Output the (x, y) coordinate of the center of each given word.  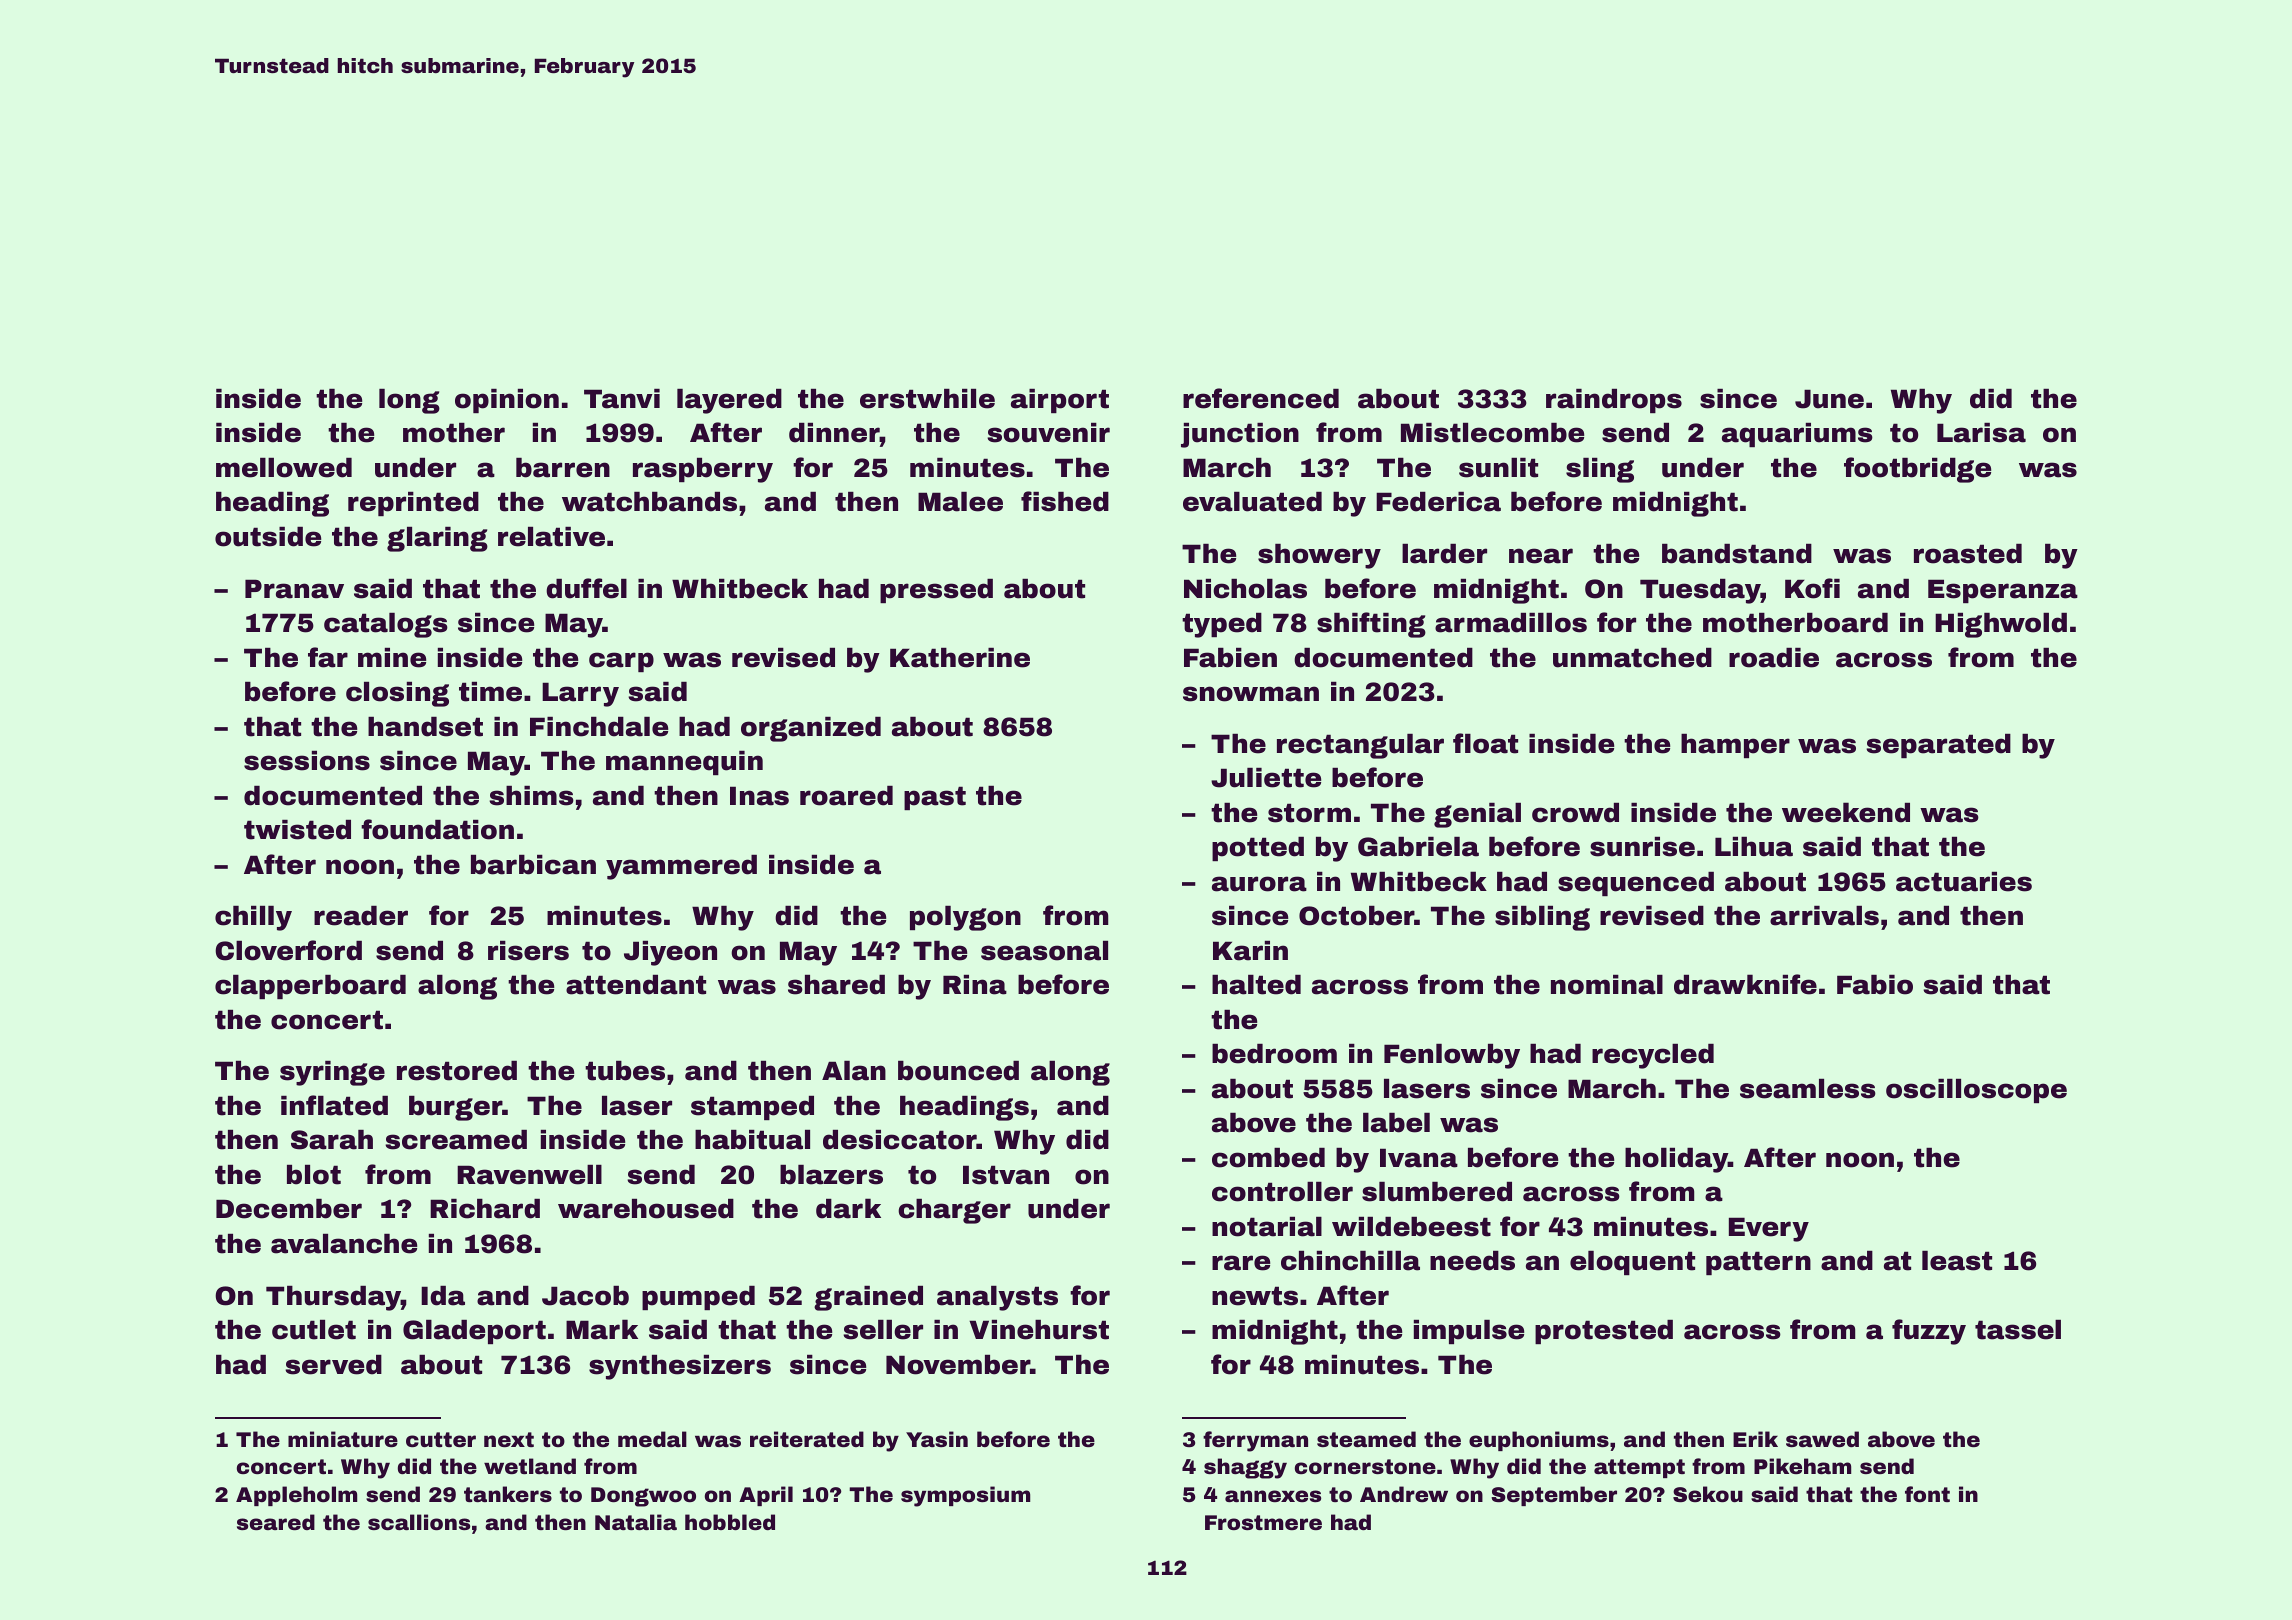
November (958, 1365)
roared (846, 796)
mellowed (284, 468)
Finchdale (599, 727)
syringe (332, 1073)
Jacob (585, 1296)
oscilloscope (1976, 1091)
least (1957, 1261)
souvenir (1048, 433)
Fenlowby (1452, 1056)
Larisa (1981, 433)
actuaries (1964, 882)
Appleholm (296, 1496)
